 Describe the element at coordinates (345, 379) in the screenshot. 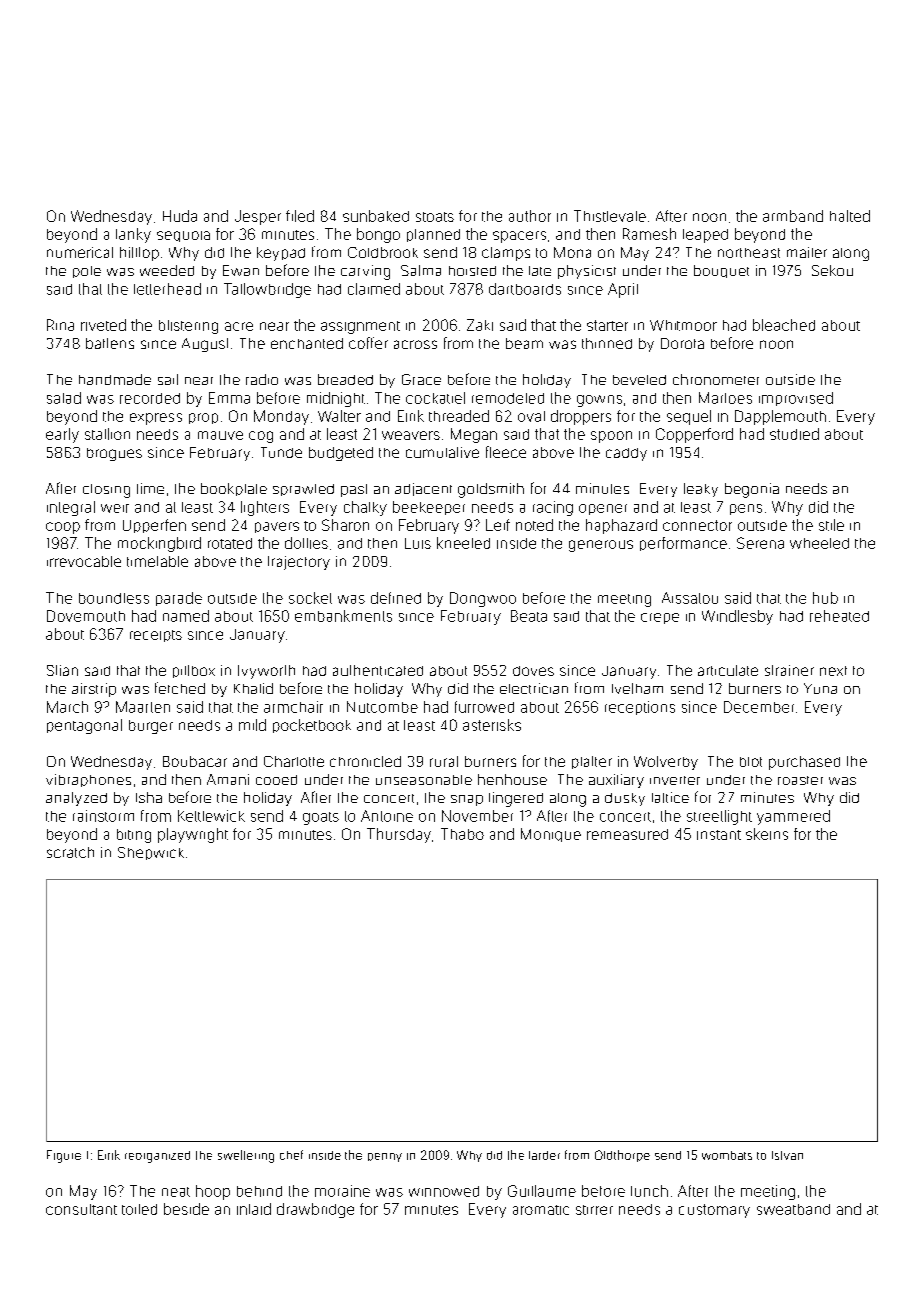

I see `breaded` at that location.
